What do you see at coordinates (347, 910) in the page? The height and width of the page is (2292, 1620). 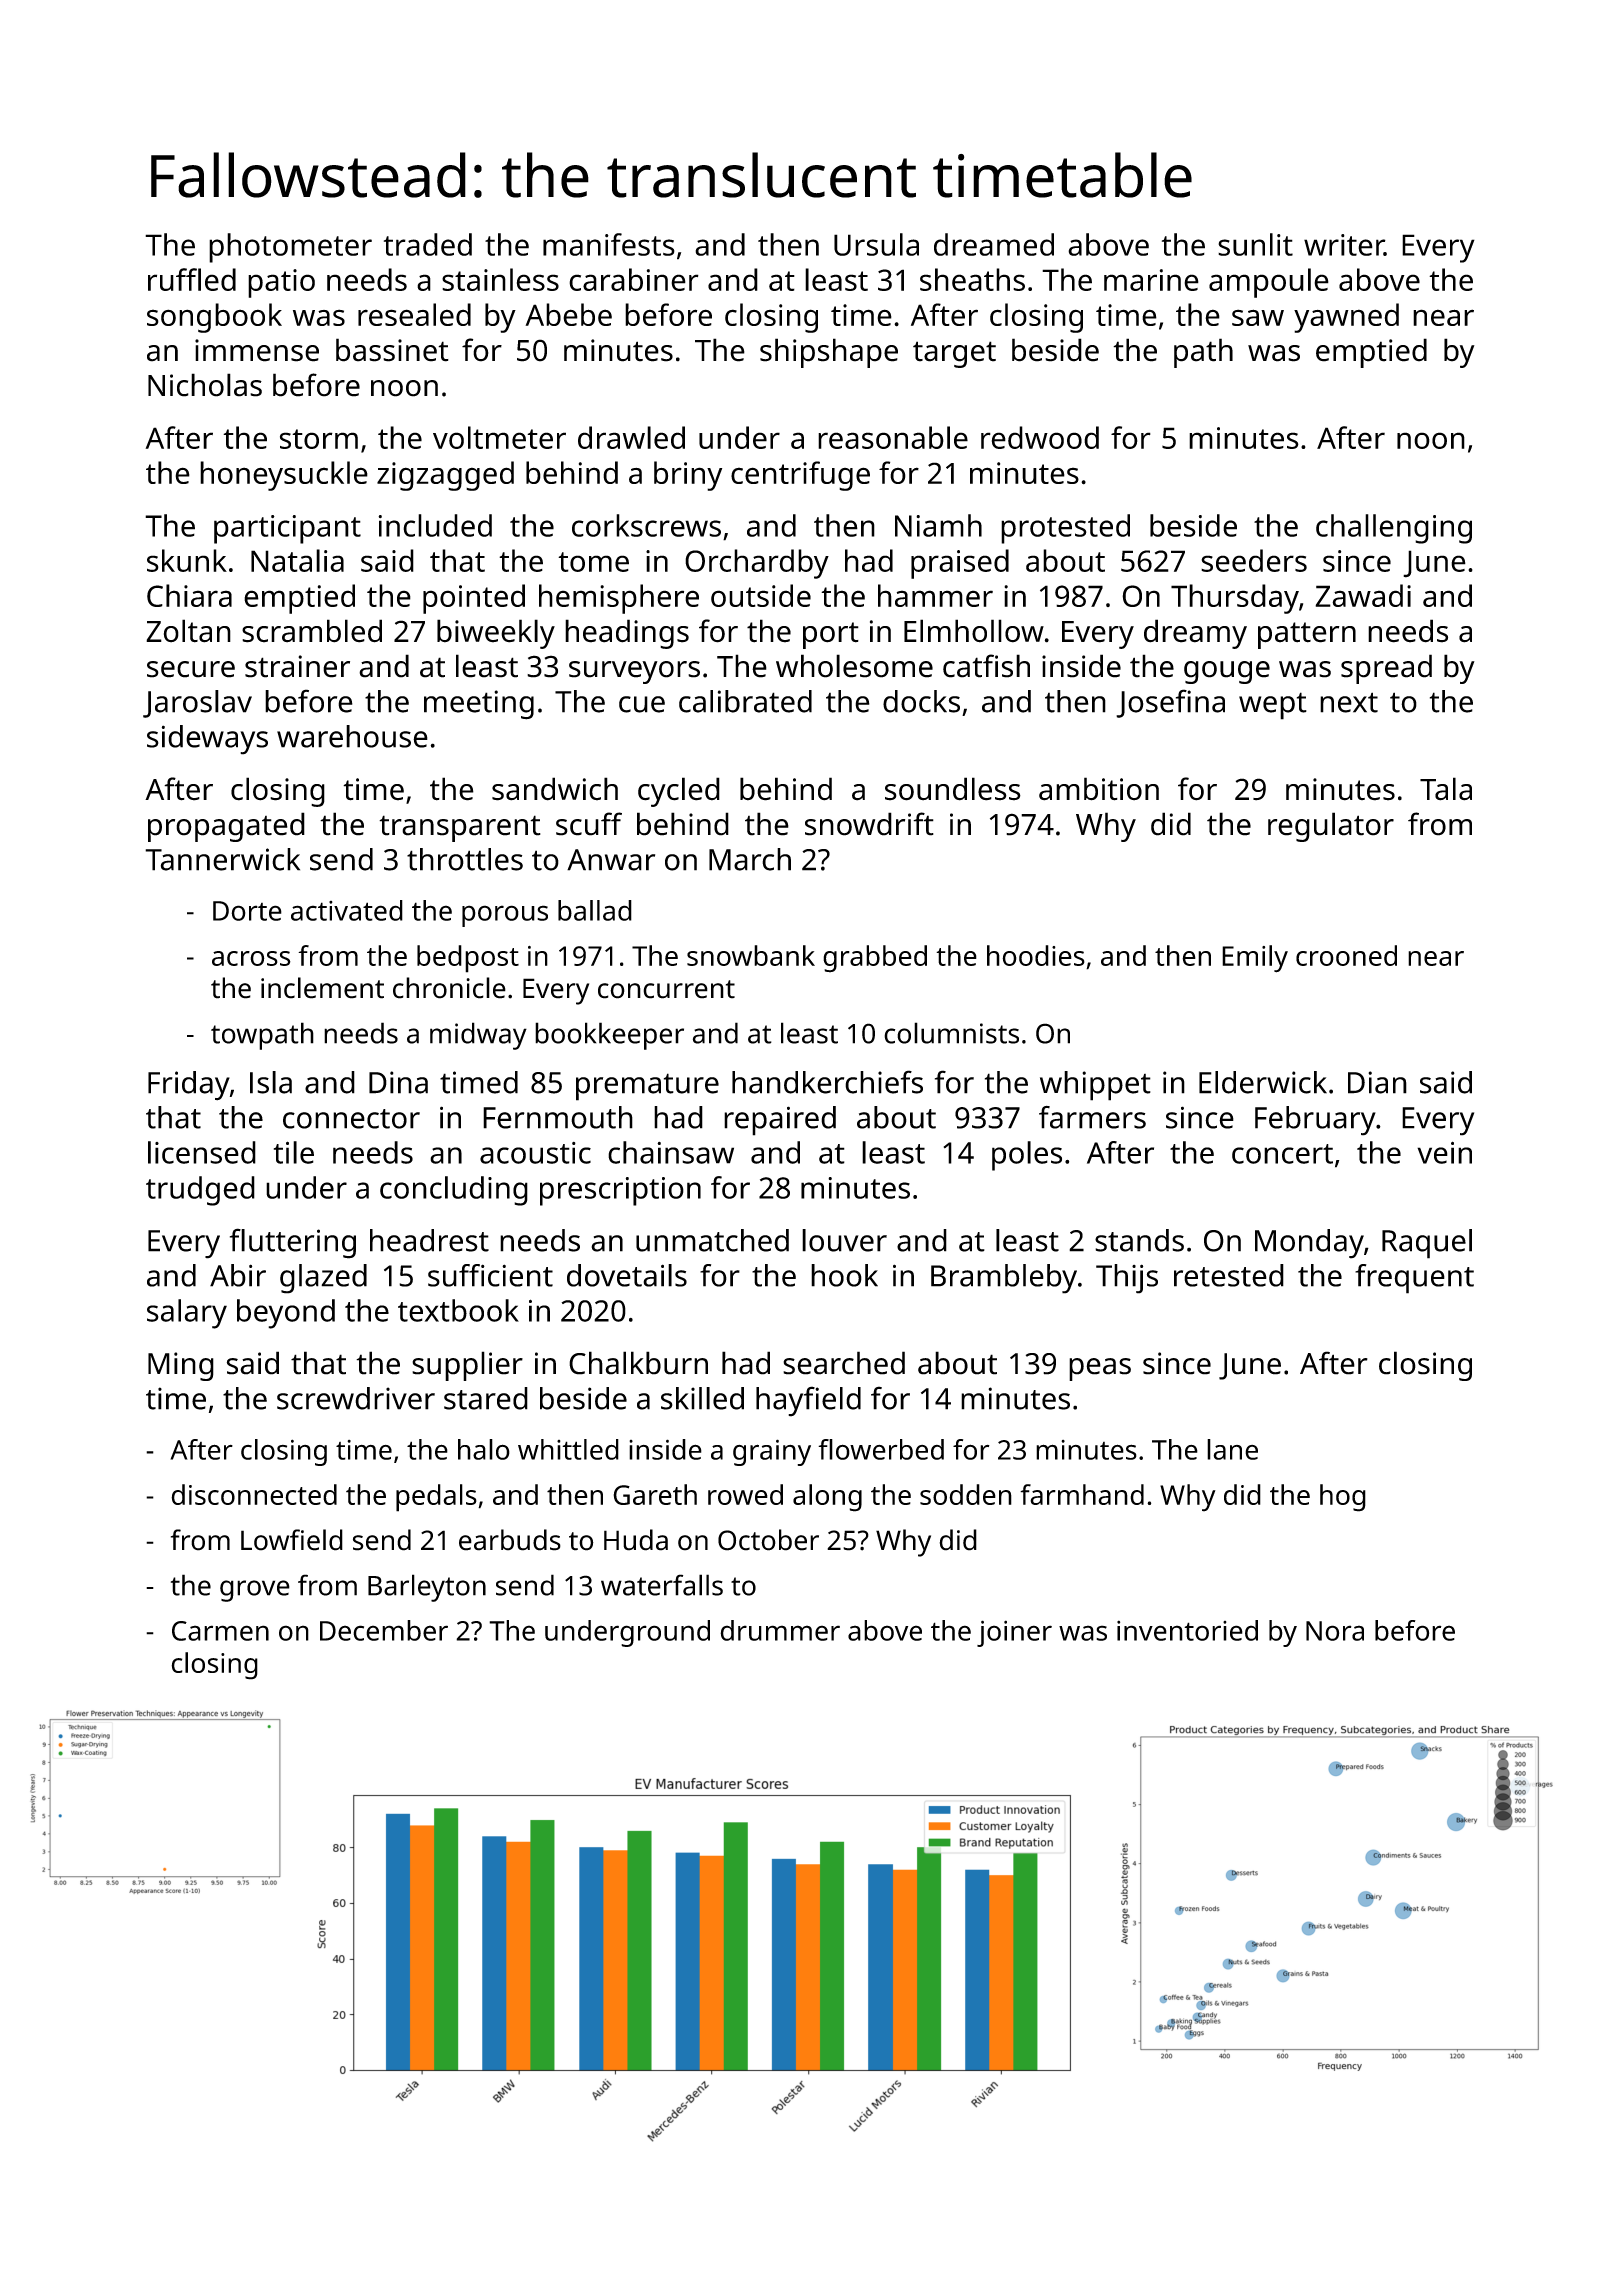 I see `activated` at bounding box center [347, 910].
